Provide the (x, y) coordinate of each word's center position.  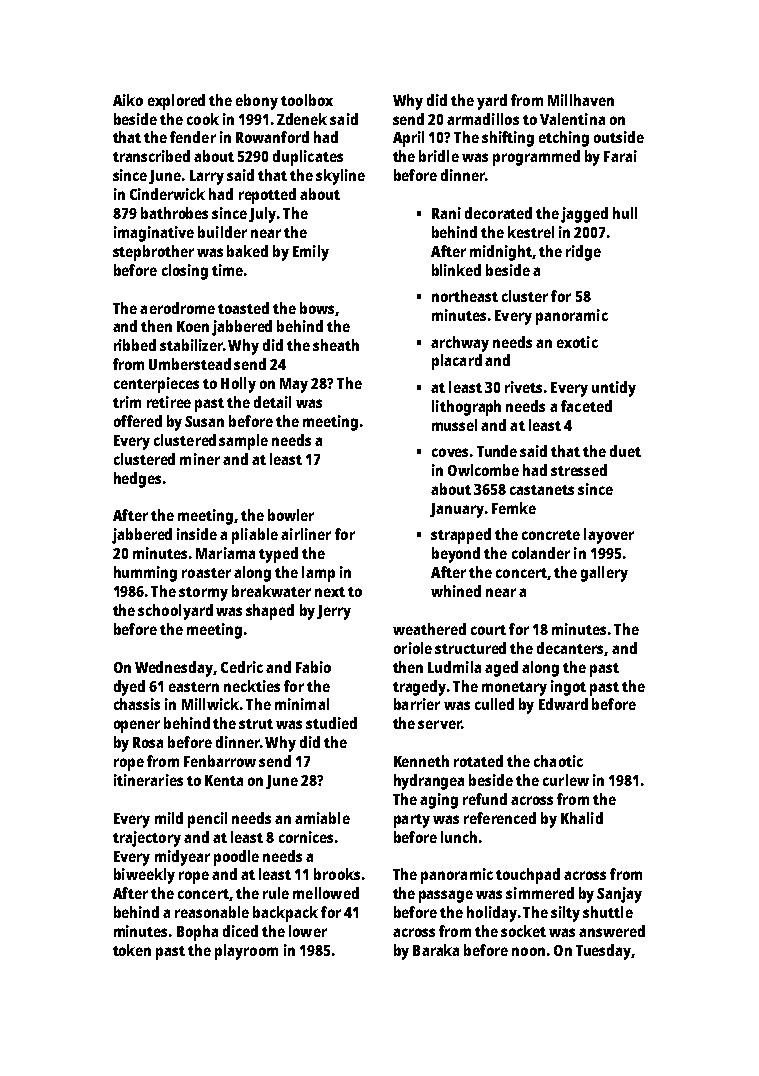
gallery (604, 574)
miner (200, 459)
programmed (536, 158)
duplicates (308, 158)
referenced (500, 818)
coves (450, 452)
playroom (246, 952)
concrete (551, 535)
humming (145, 574)
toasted (243, 308)
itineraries (148, 780)
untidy (614, 389)
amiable (322, 818)
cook (203, 119)
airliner (306, 534)
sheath (336, 345)
